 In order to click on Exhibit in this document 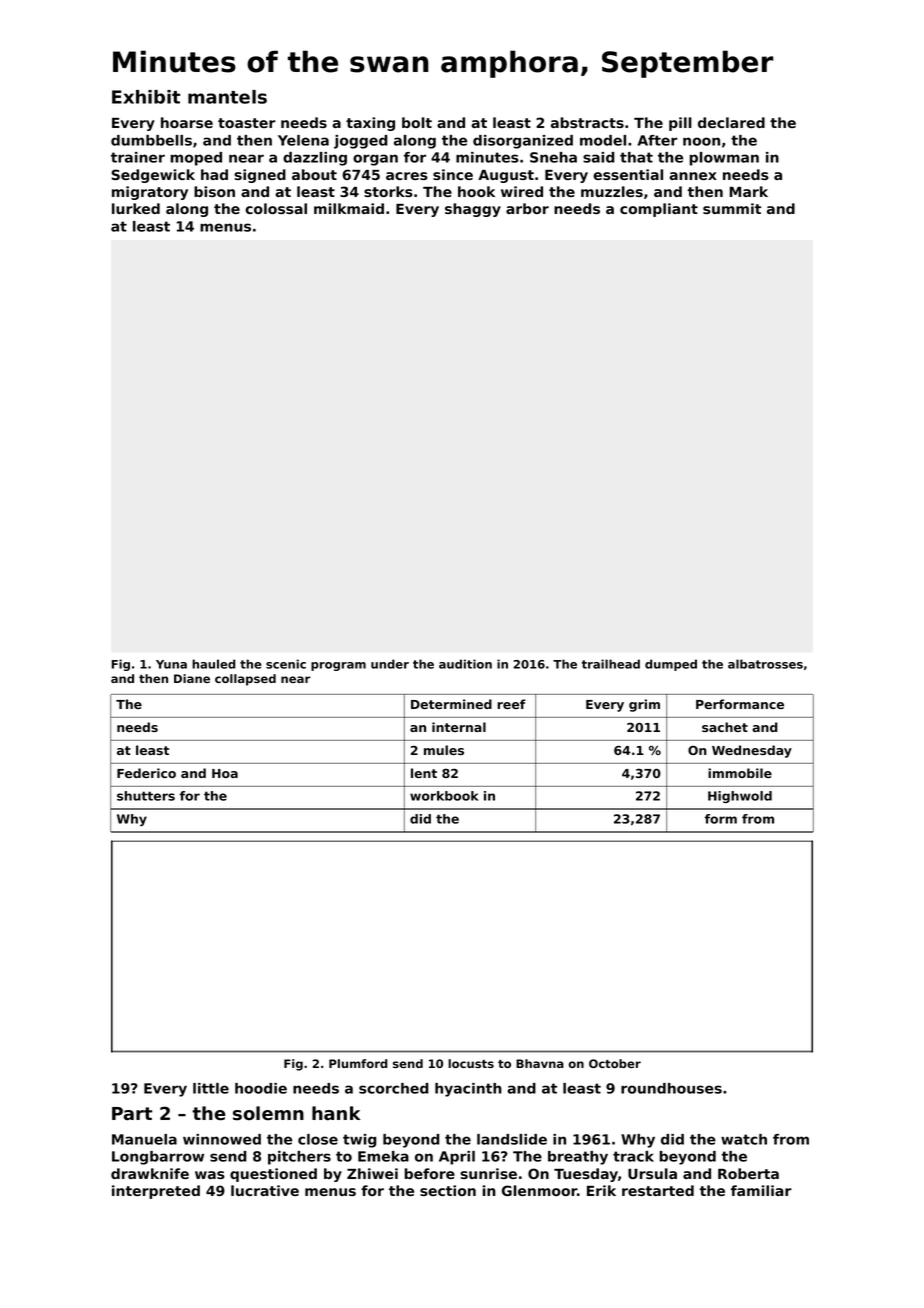, I will do `click(146, 97)`.
